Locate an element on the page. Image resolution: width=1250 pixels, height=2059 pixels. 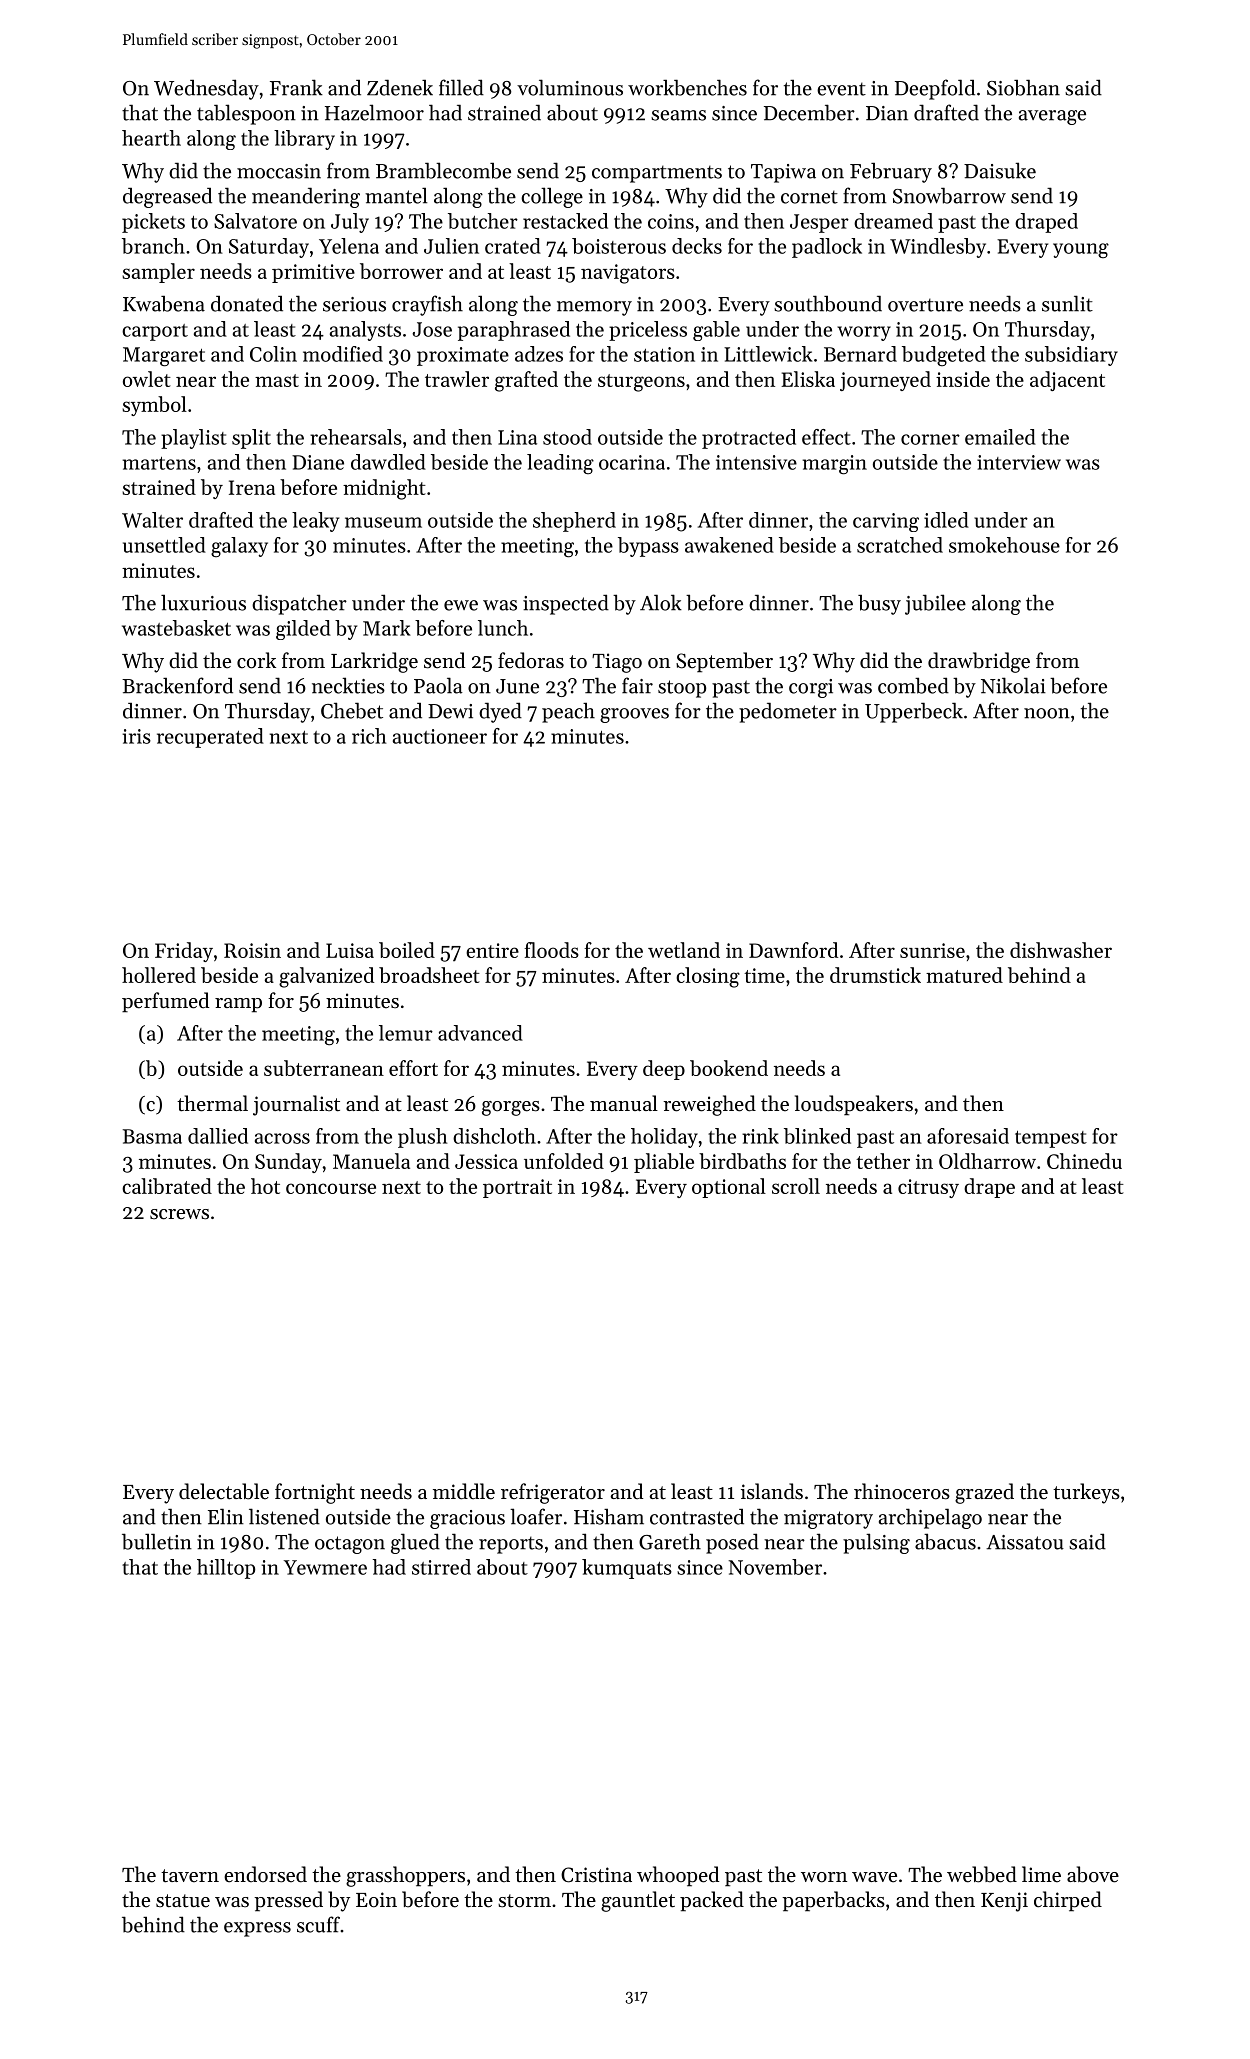
event is located at coordinates (841, 89).
